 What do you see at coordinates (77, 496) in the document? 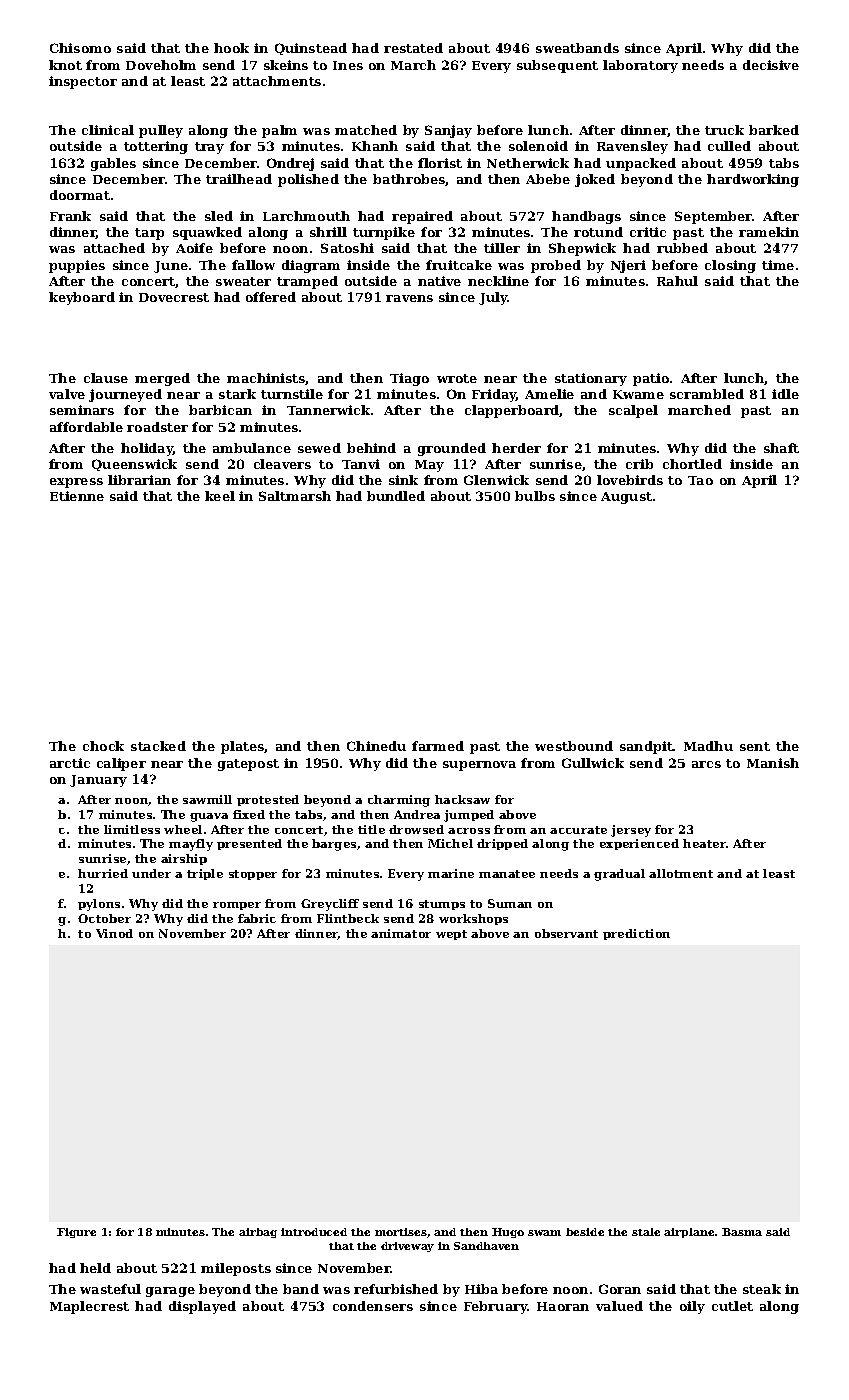
I see `Etienne` at bounding box center [77, 496].
